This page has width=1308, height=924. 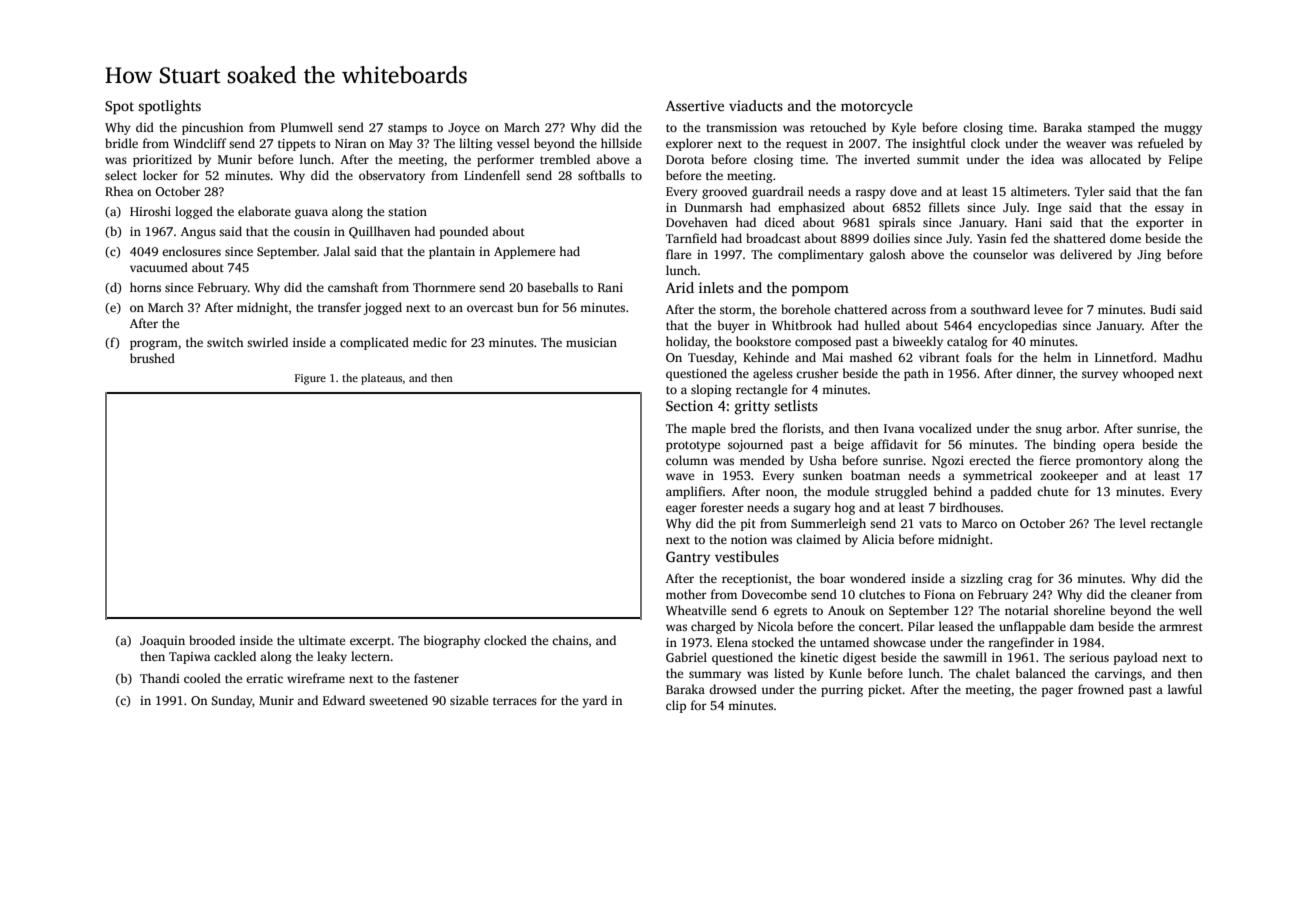 What do you see at coordinates (160, 678) in the page?
I see `Thandi` at bounding box center [160, 678].
